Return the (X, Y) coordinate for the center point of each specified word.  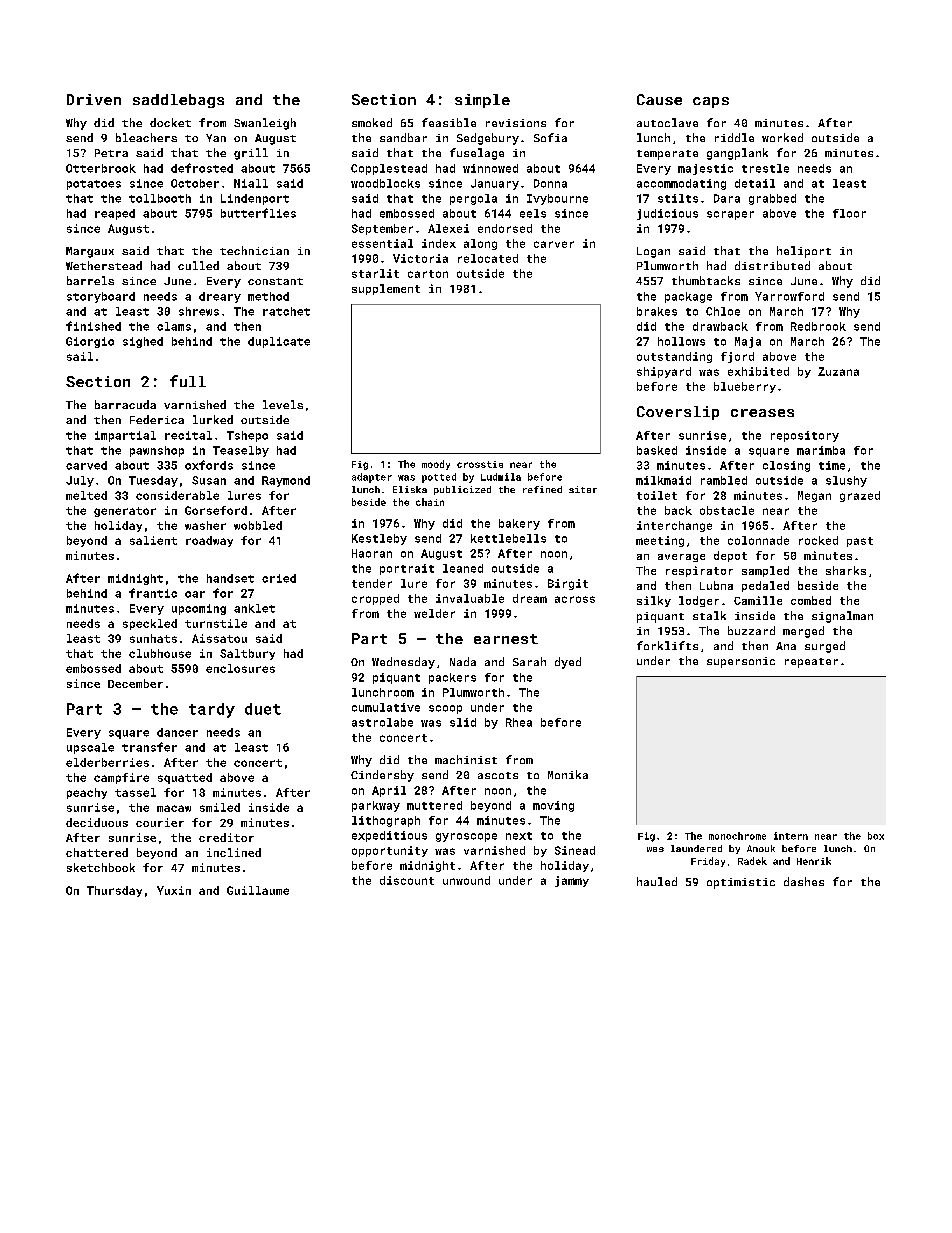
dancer (177, 732)
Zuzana (838, 371)
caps (711, 102)
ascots (498, 775)
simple (482, 101)
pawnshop (157, 451)
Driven (94, 99)
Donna (550, 183)
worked (782, 137)
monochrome (737, 836)
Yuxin (174, 890)
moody (436, 465)
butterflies (258, 213)
